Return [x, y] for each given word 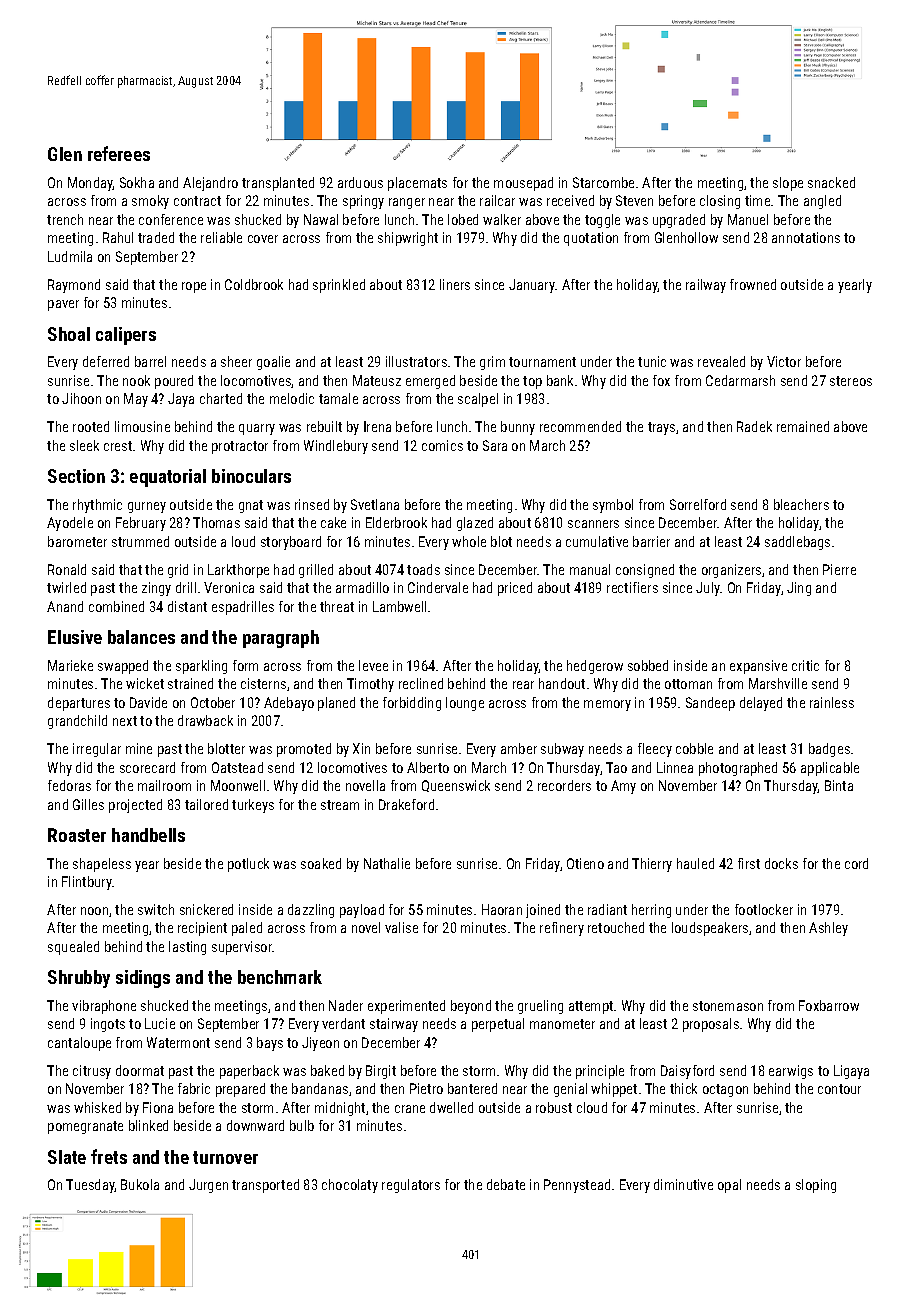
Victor [784, 361]
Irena [377, 426]
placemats [417, 184]
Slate [67, 1157]
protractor [240, 447]
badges [829, 750]
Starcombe [603, 182]
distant [187, 606]
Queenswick [456, 786]
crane [410, 1109]
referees [119, 153]
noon [94, 911]
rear [523, 685]
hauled [695, 863]
